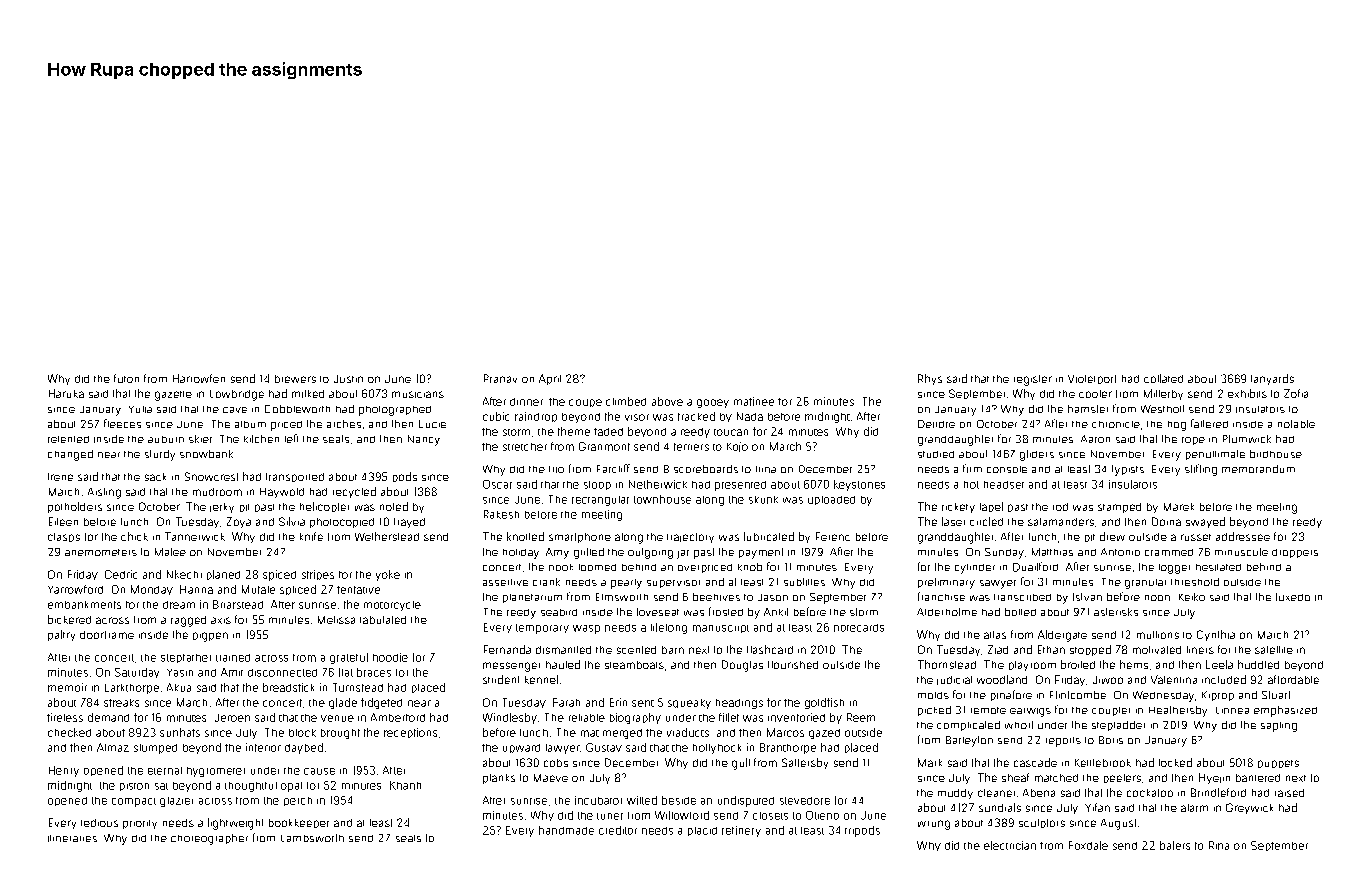 This screenshot has height=887, width=1372. What do you see at coordinates (525, 447) in the screenshot?
I see `stretcher` at bounding box center [525, 447].
